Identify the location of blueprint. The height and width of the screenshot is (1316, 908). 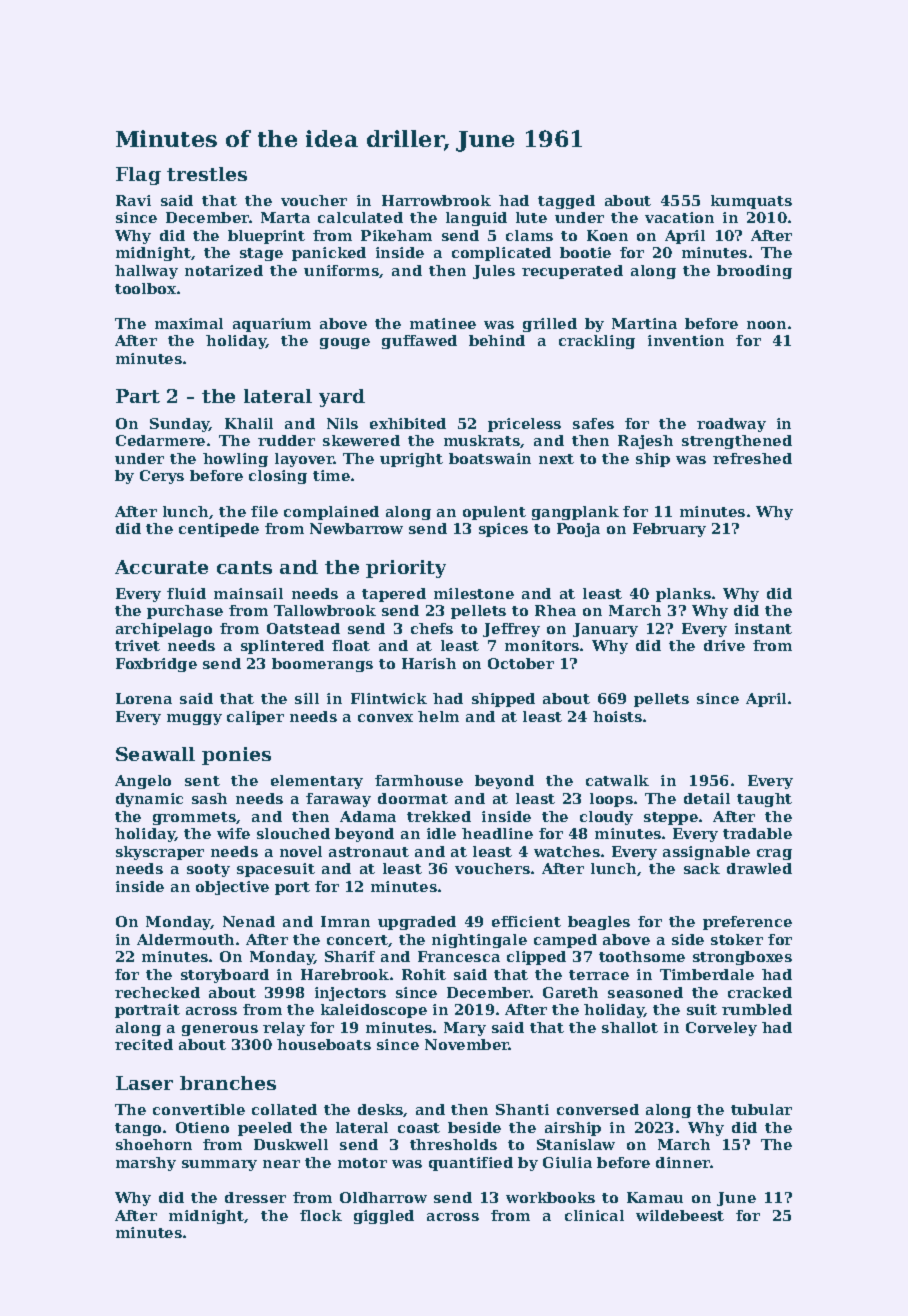
(266, 237).
